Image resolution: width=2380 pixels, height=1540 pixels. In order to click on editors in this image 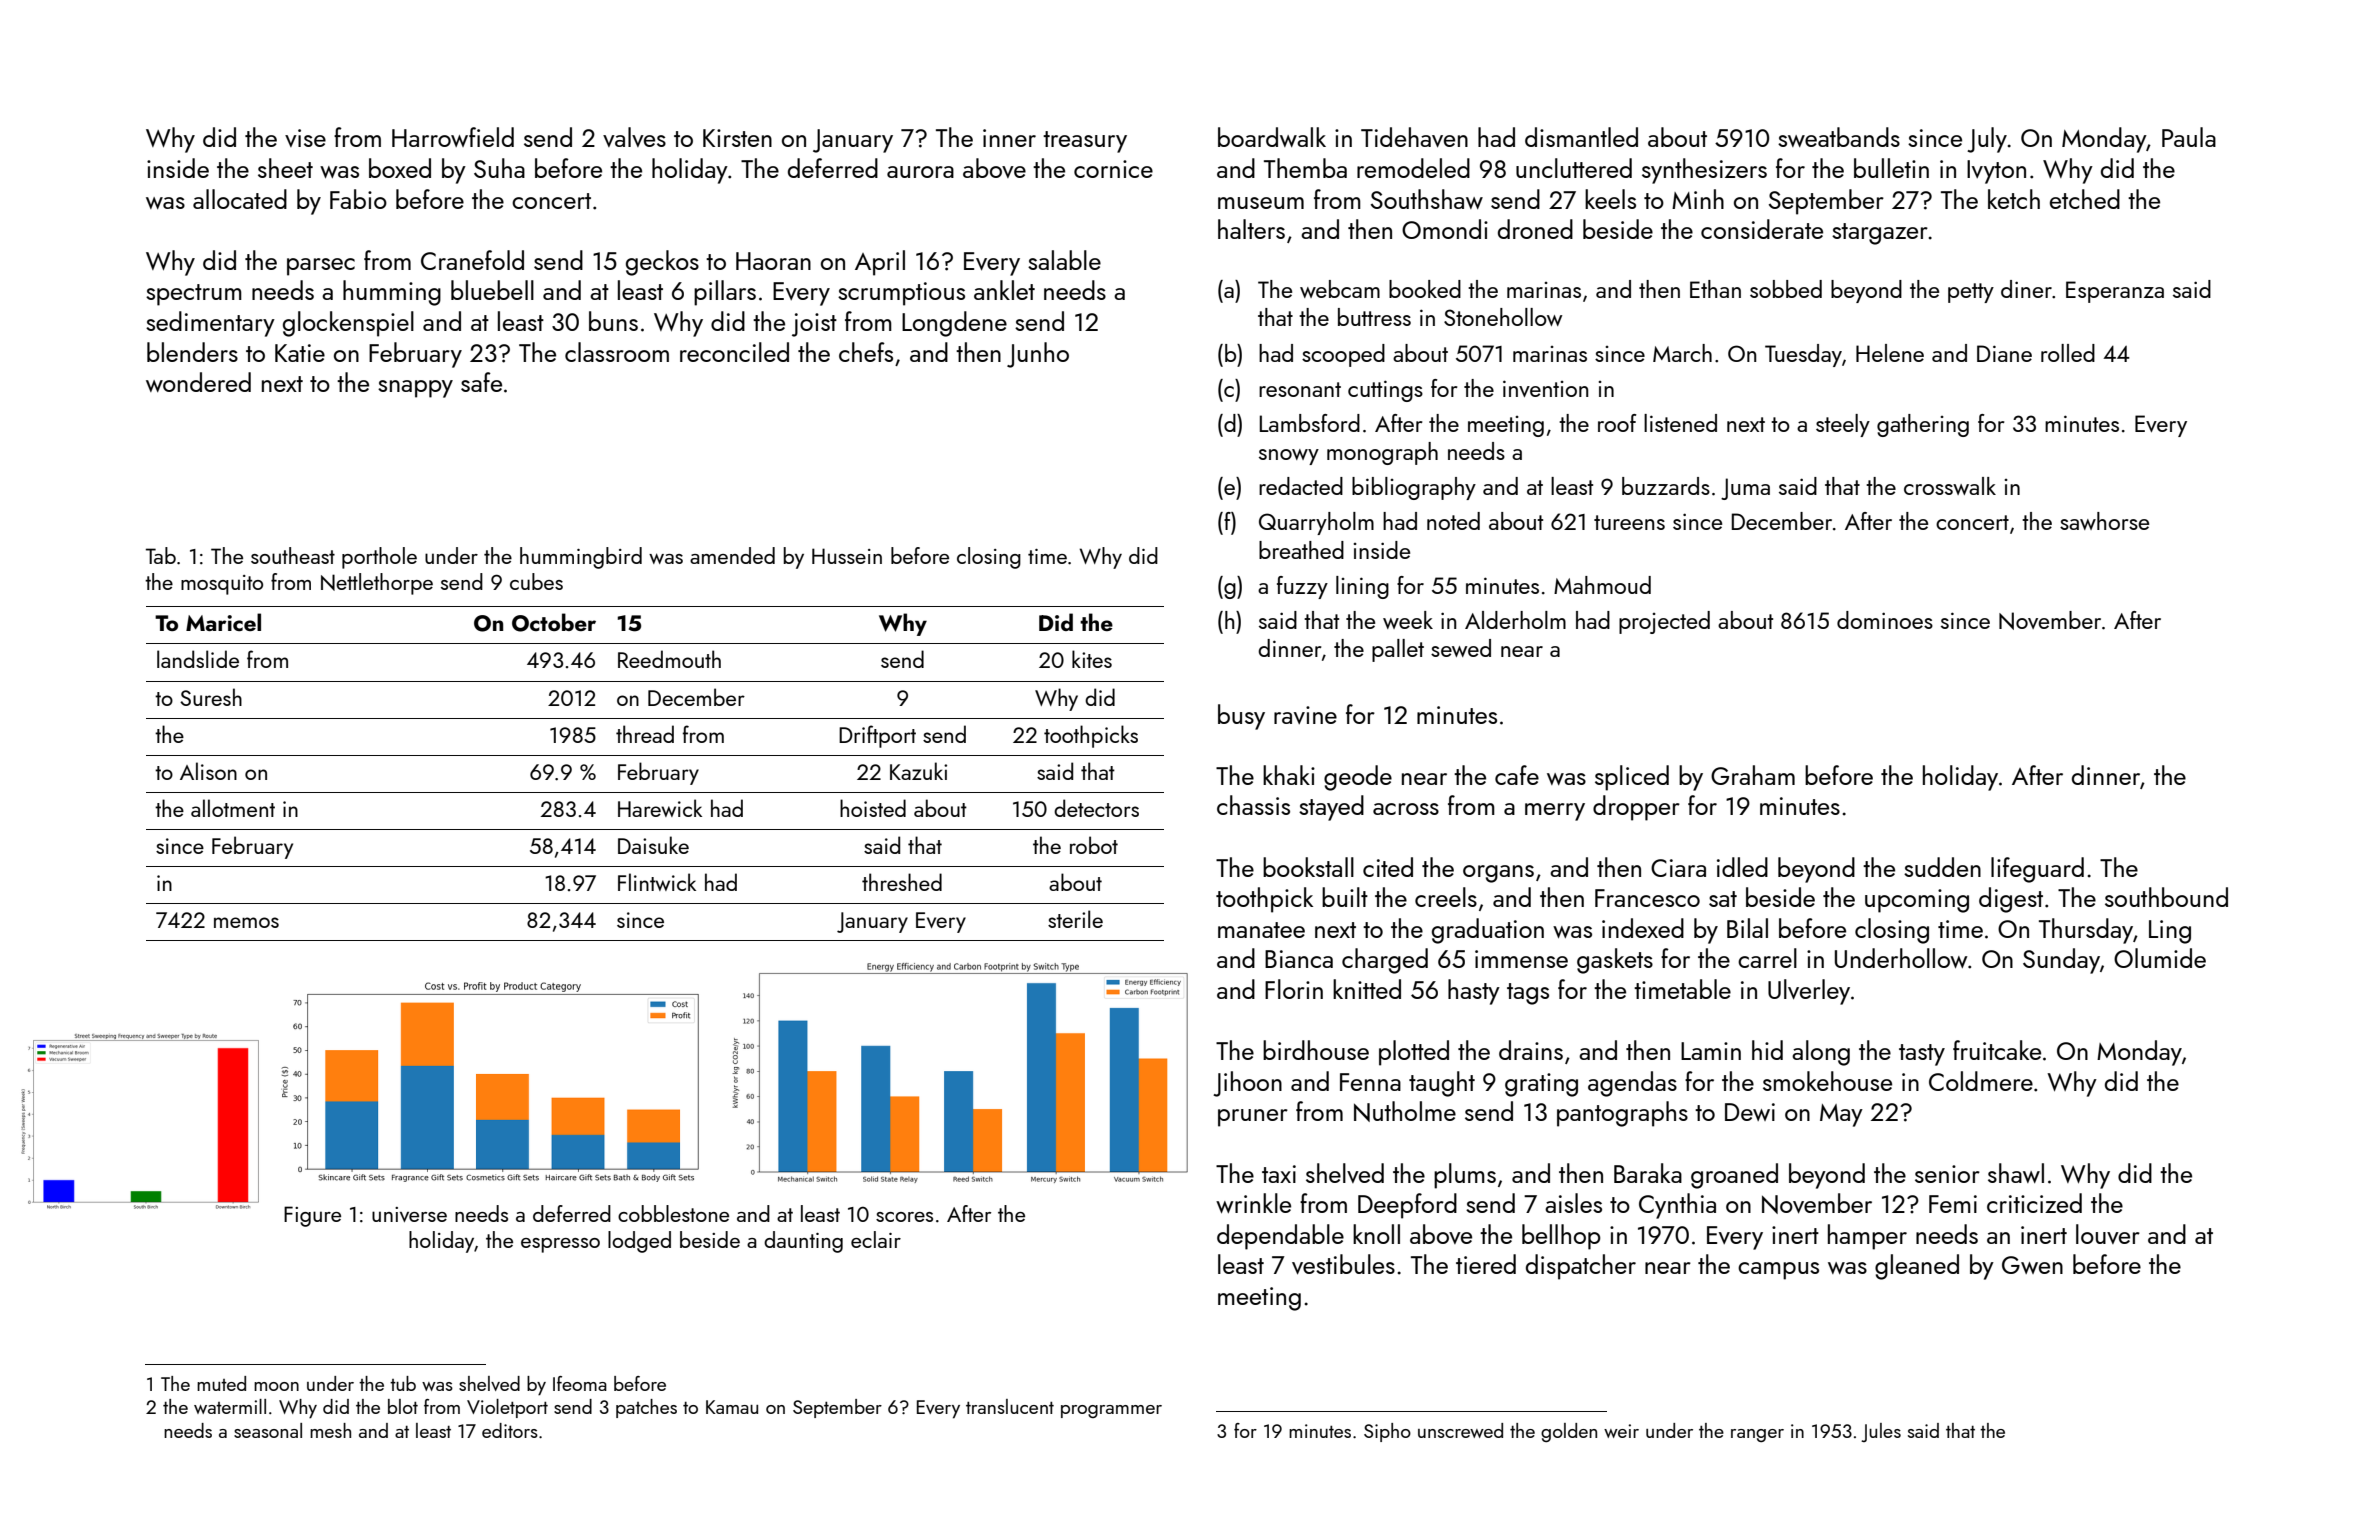, I will do `click(510, 1430)`.
